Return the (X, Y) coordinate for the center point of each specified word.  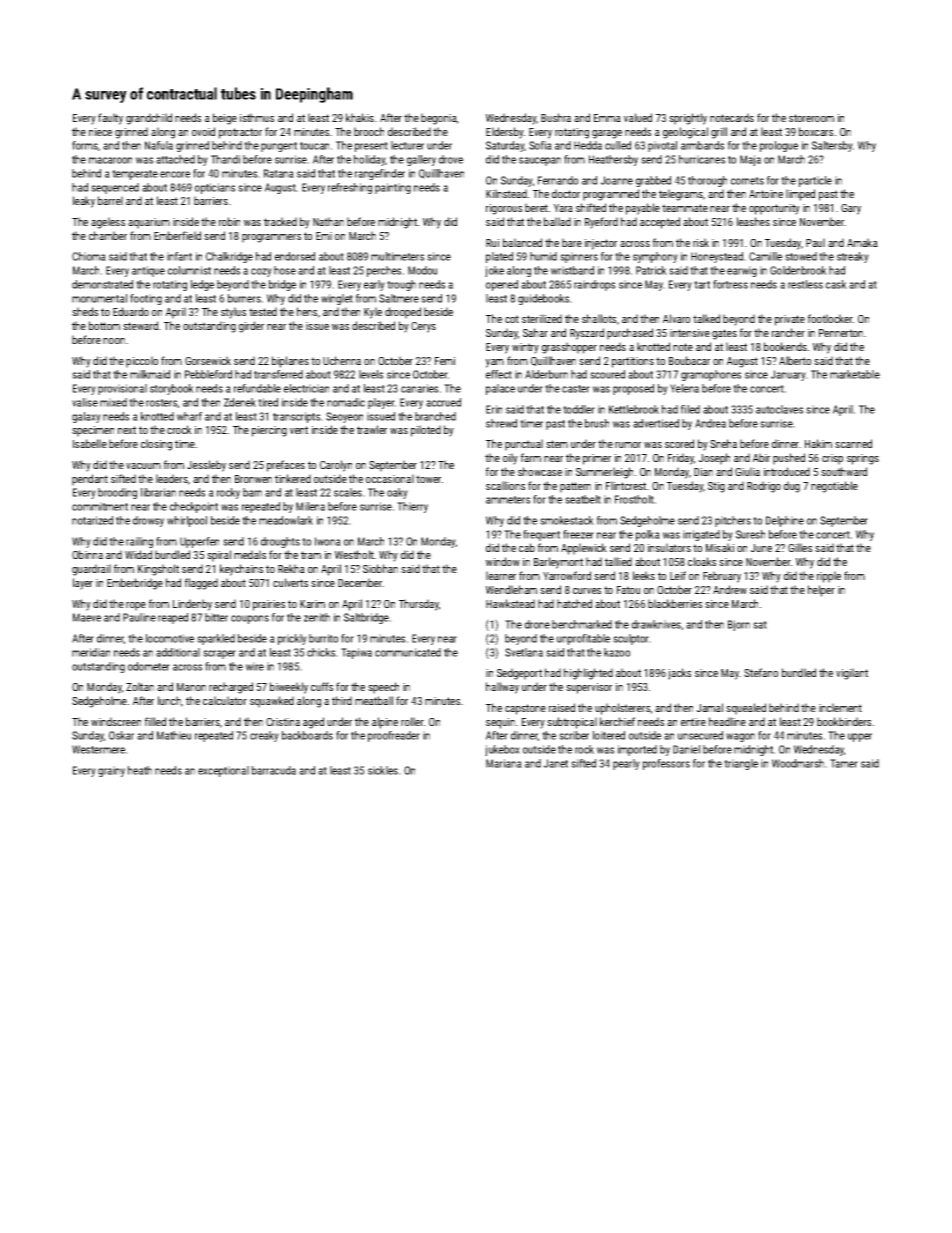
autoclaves (779, 409)
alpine (385, 723)
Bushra (556, 117)
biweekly (289, 688)
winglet (337, 299)
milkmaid (150, 374)
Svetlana (524, 652)
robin (229, 221)
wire (255, 666)
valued (638, 117)
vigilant (852, 674)
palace (500, 389)
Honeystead (717, 257)
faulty (110, 119)
